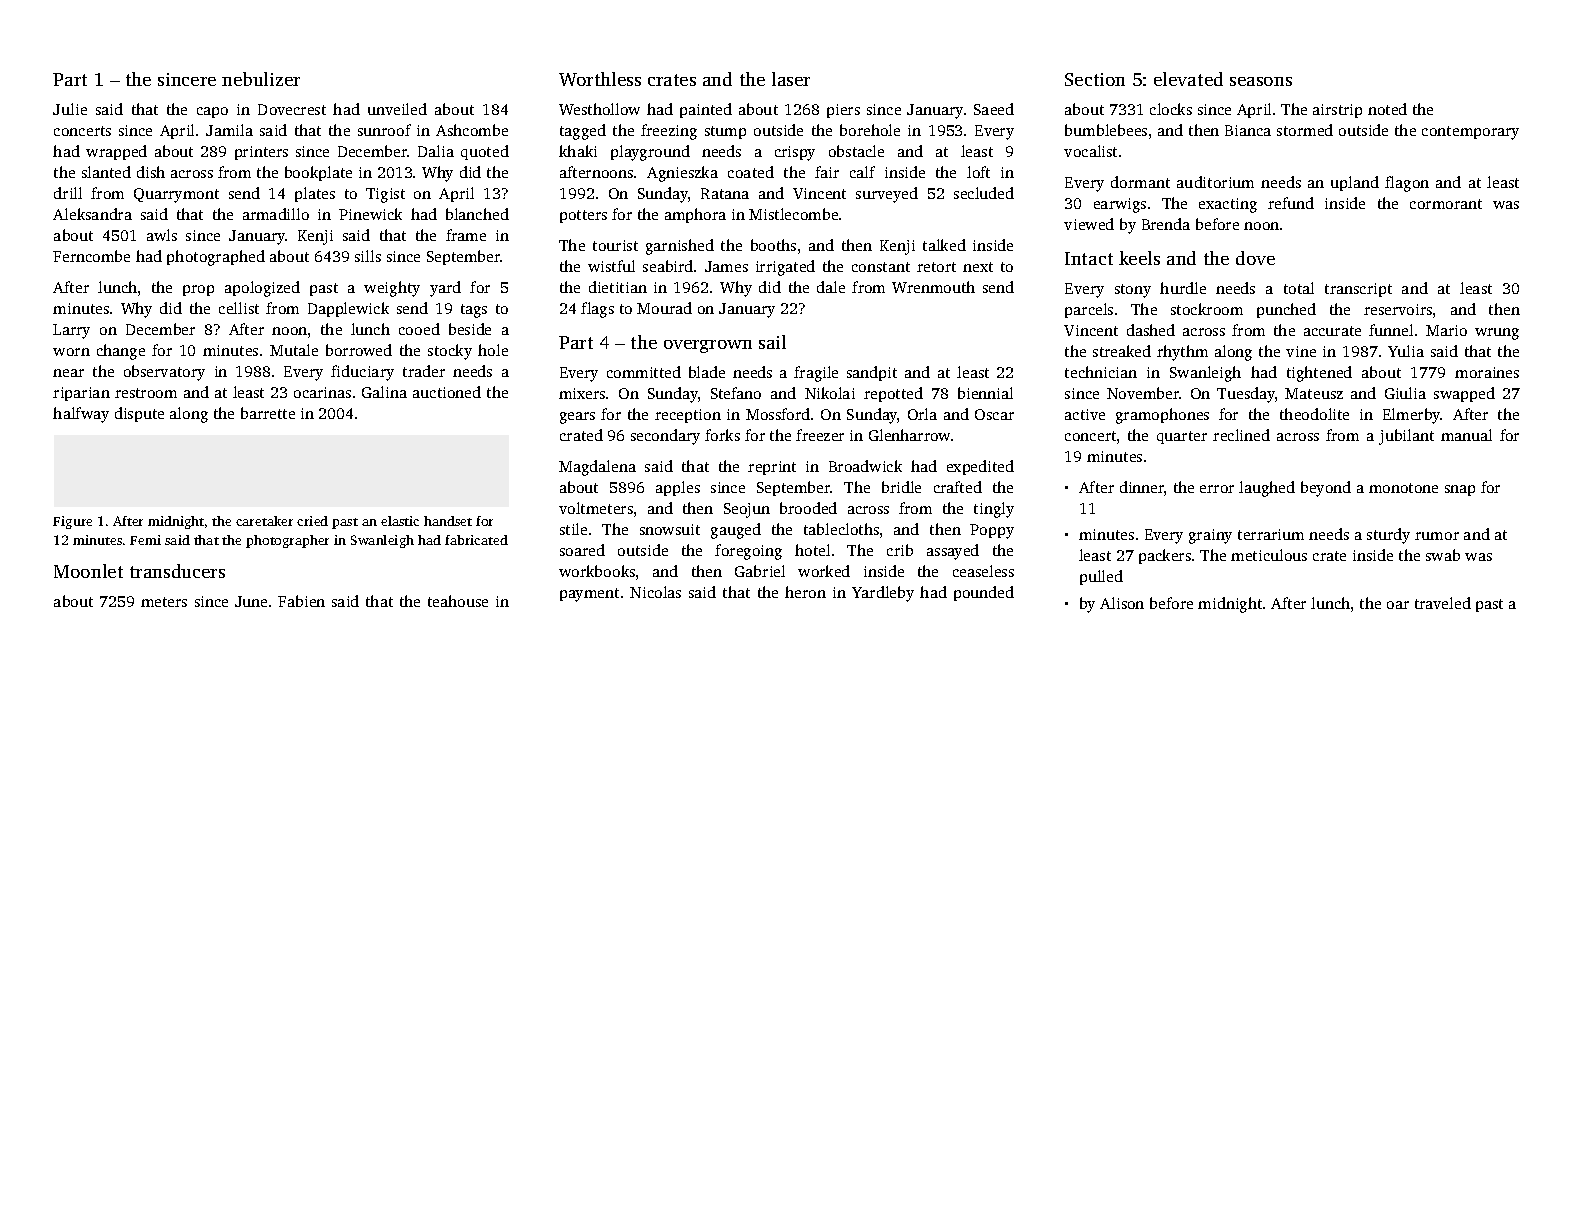 The image size is (1574, 1217). I want to click on tourist, so click(615, 245).
